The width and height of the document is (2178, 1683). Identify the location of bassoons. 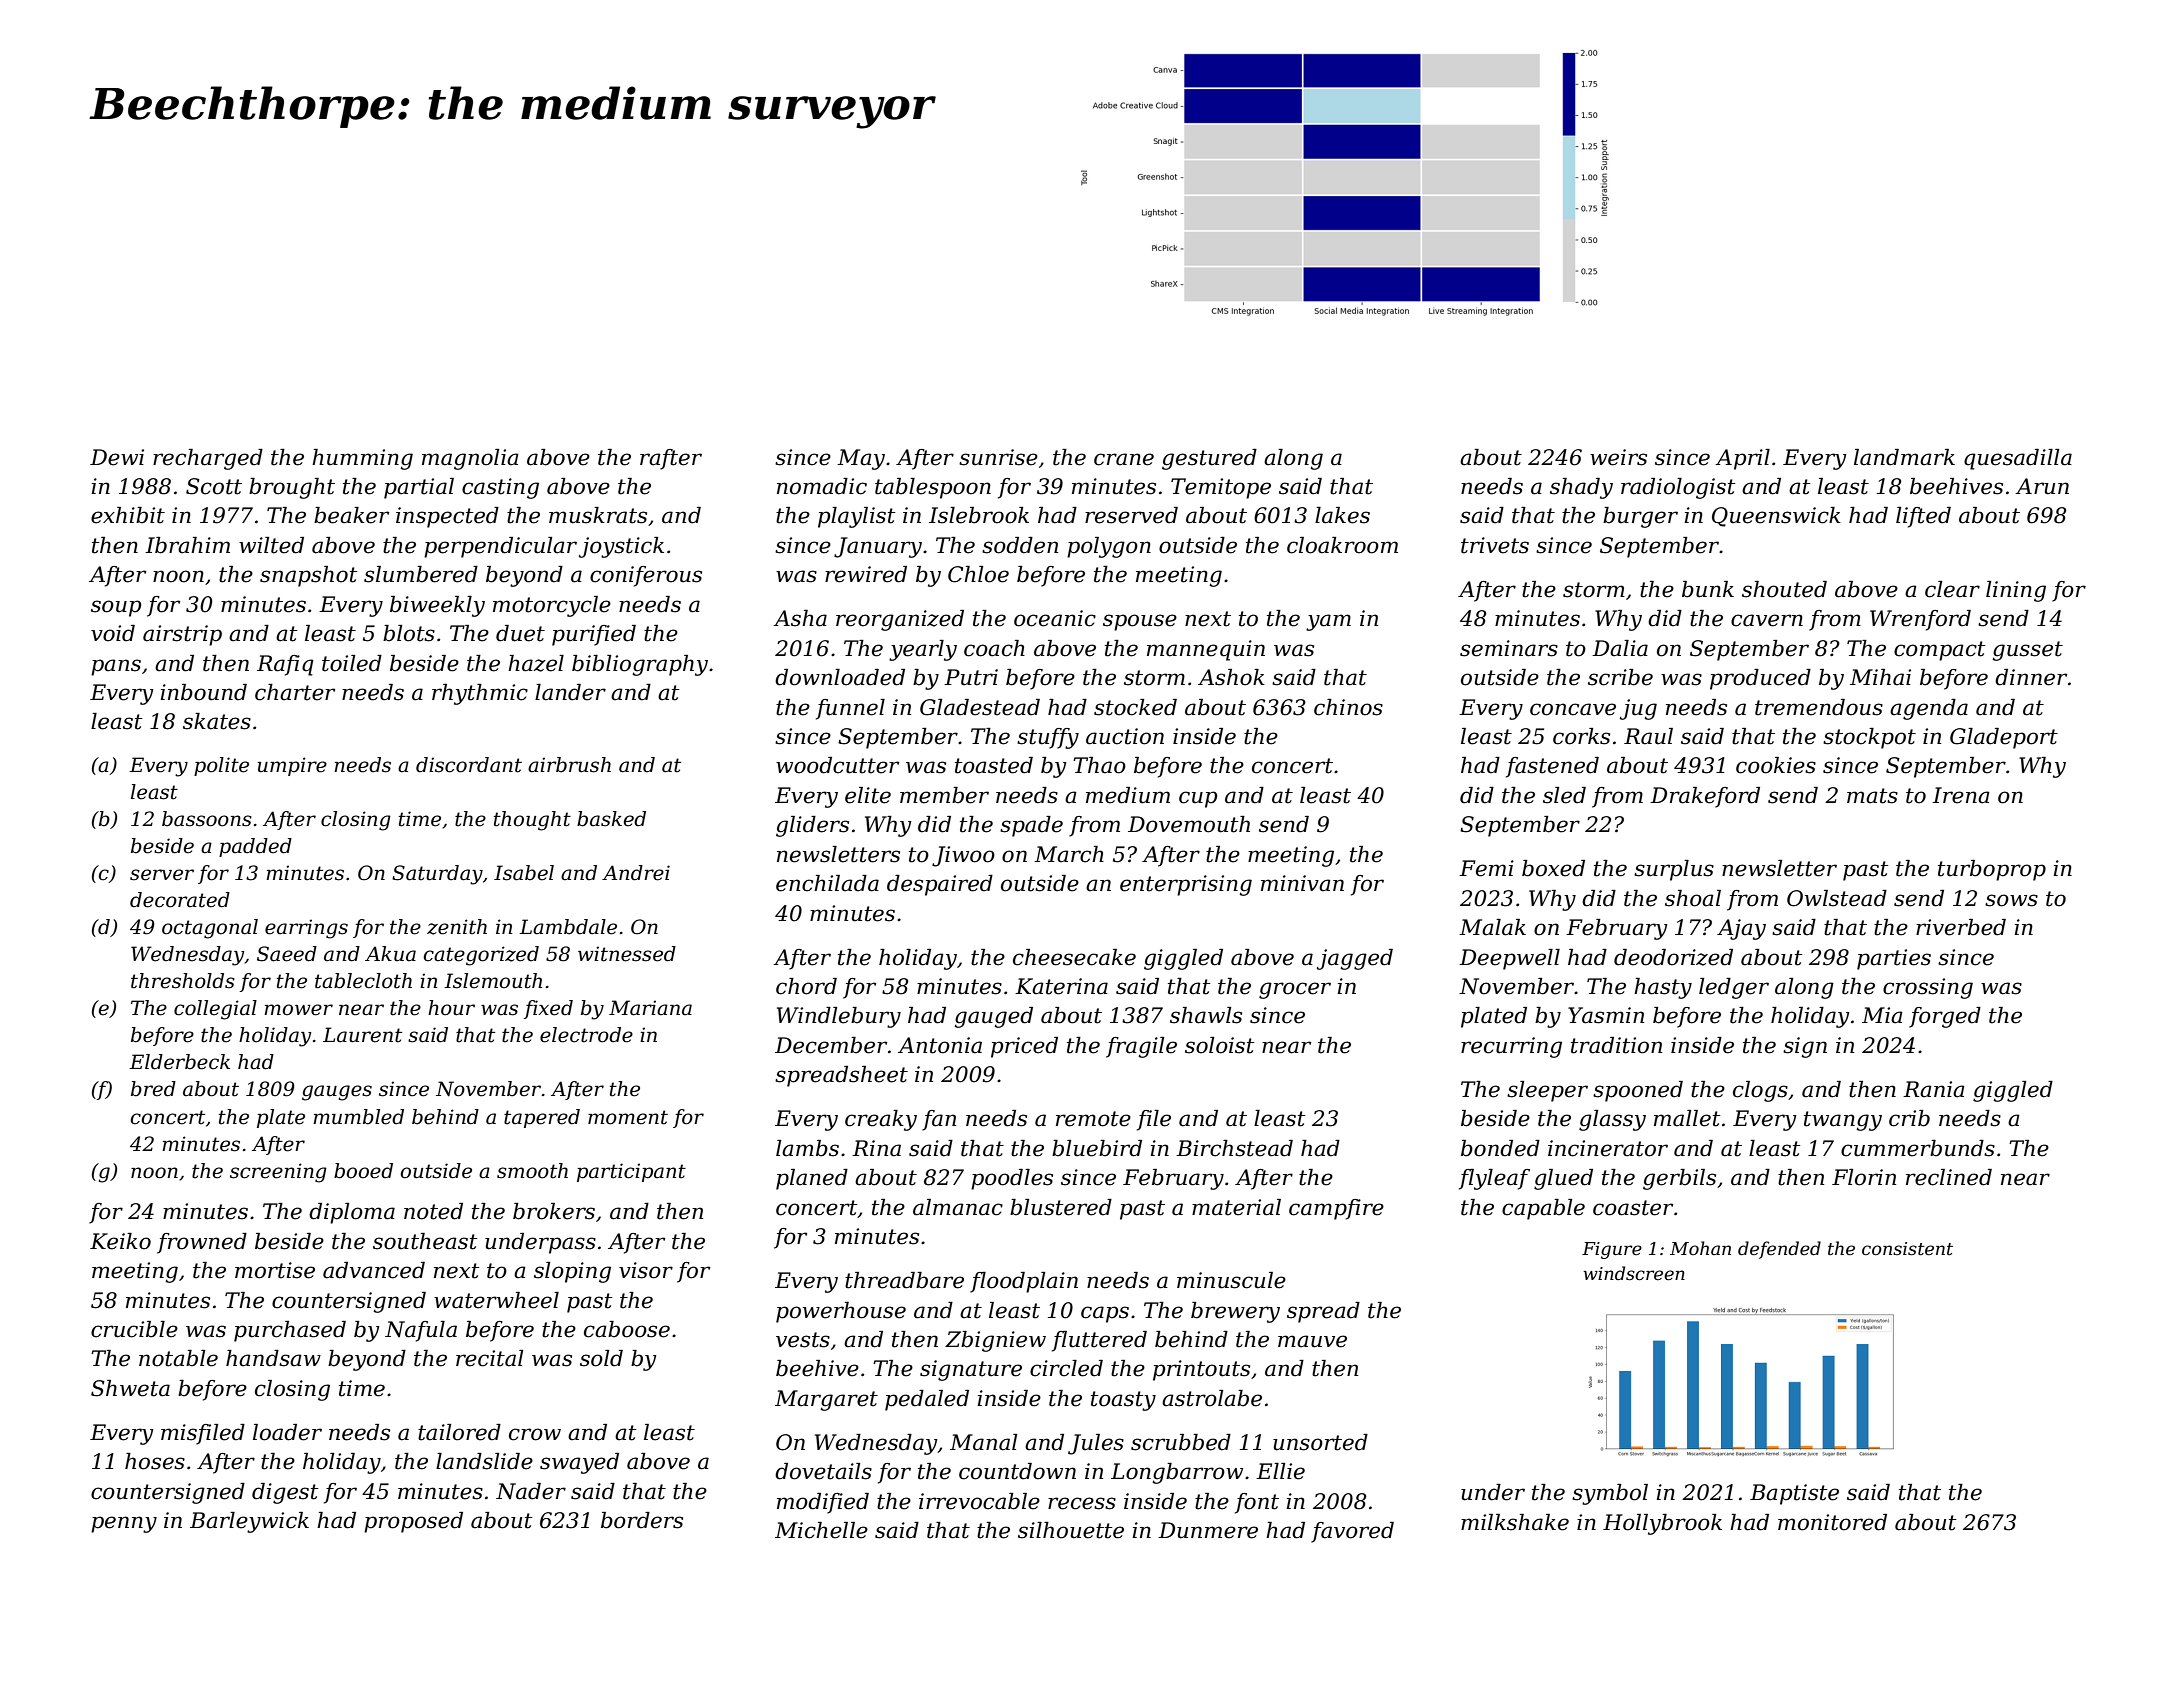
(207, 819).
